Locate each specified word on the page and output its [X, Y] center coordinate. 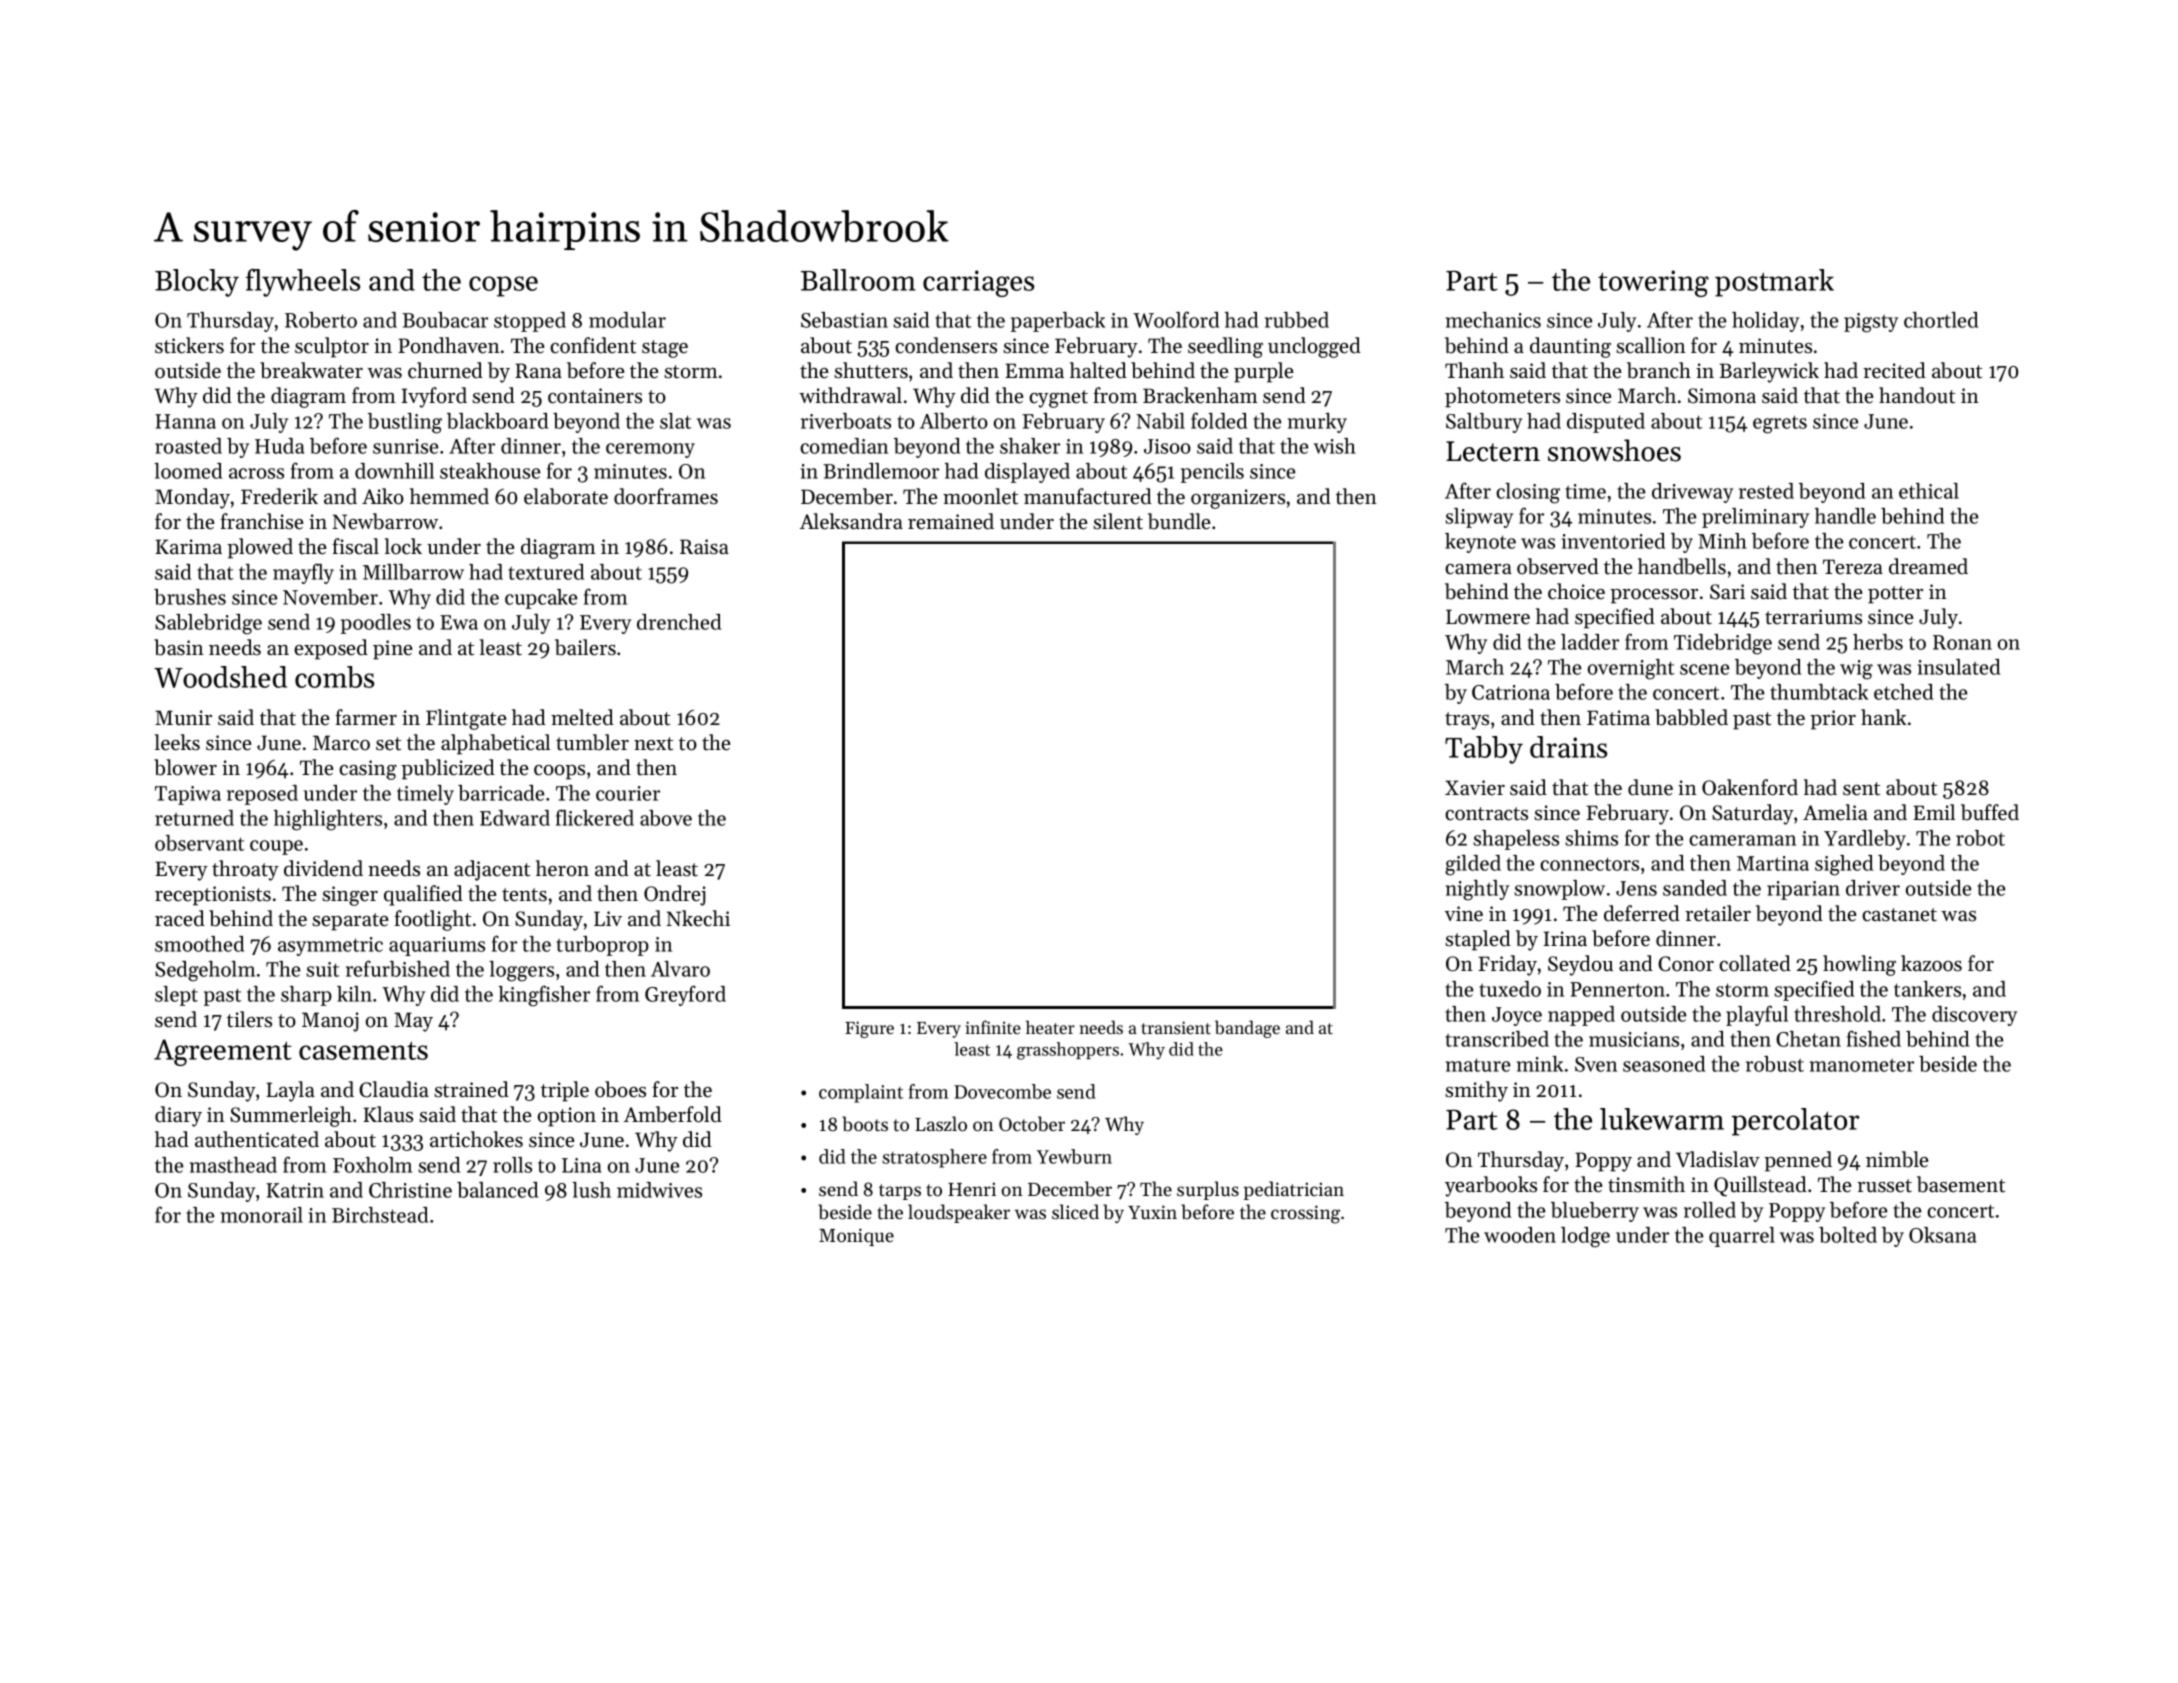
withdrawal [850, 395]
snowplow [1559, 890]
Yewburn [1074, 1156]
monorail [262, 1215]
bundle [1179, 521]
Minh [1722, 541]
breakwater [311, 370]
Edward [515, 818]
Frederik [279, 496]
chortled [1941, 320]
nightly [1477, 890]
